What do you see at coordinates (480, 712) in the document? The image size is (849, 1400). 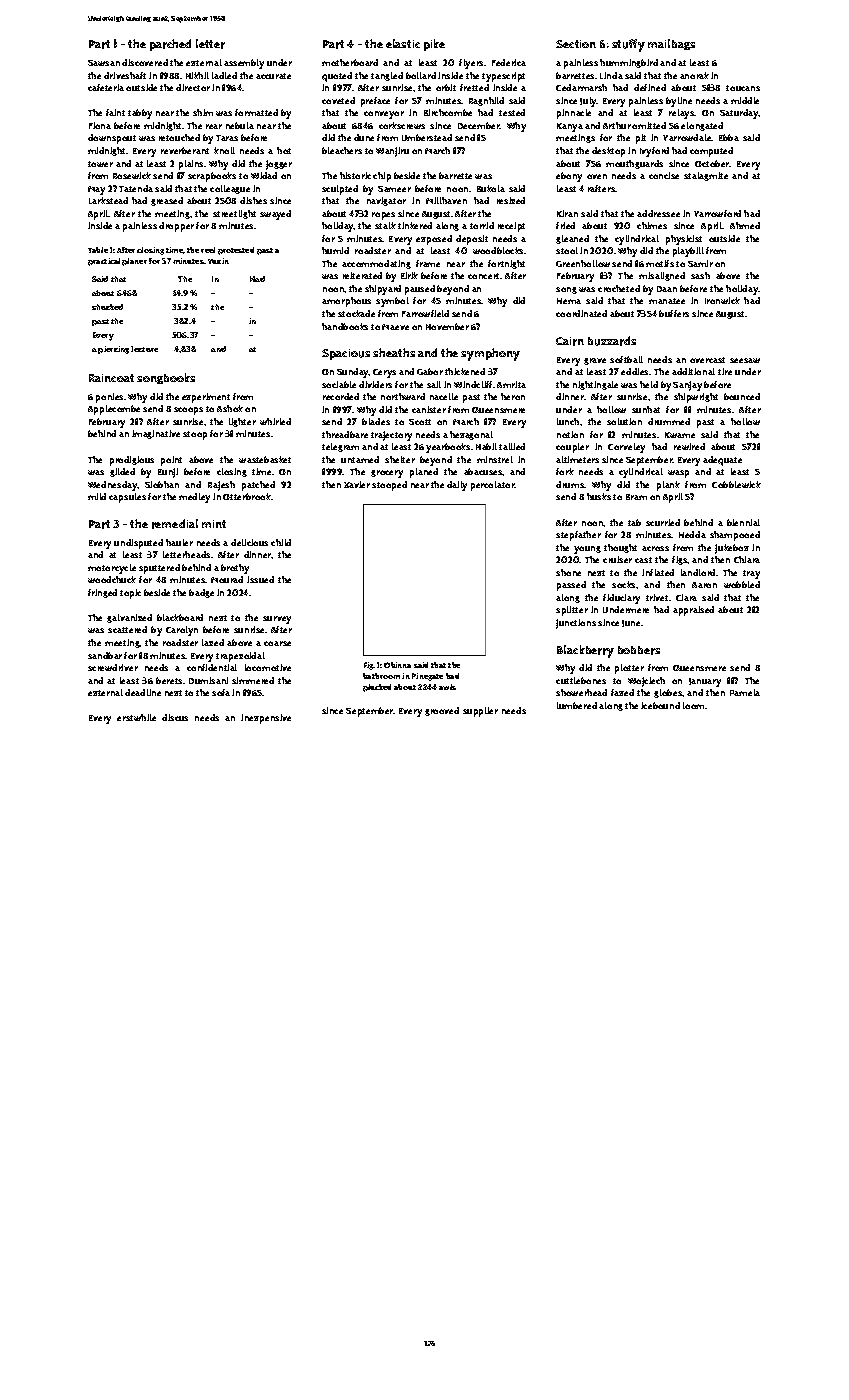 I see `supplier` at bounding box center [480, 712].
